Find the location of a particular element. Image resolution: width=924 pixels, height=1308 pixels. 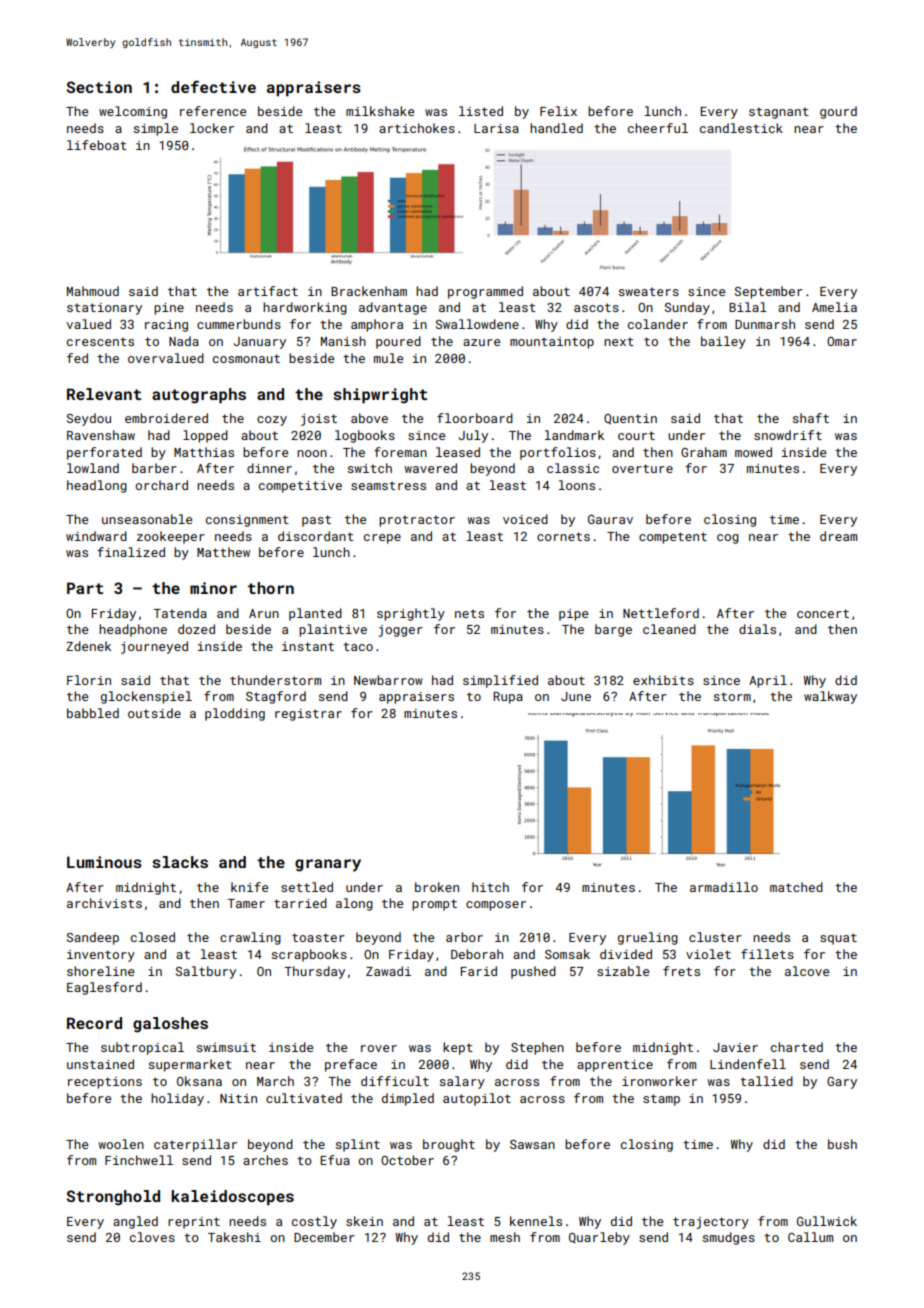

prompt is located at coordinates (434, 905).
